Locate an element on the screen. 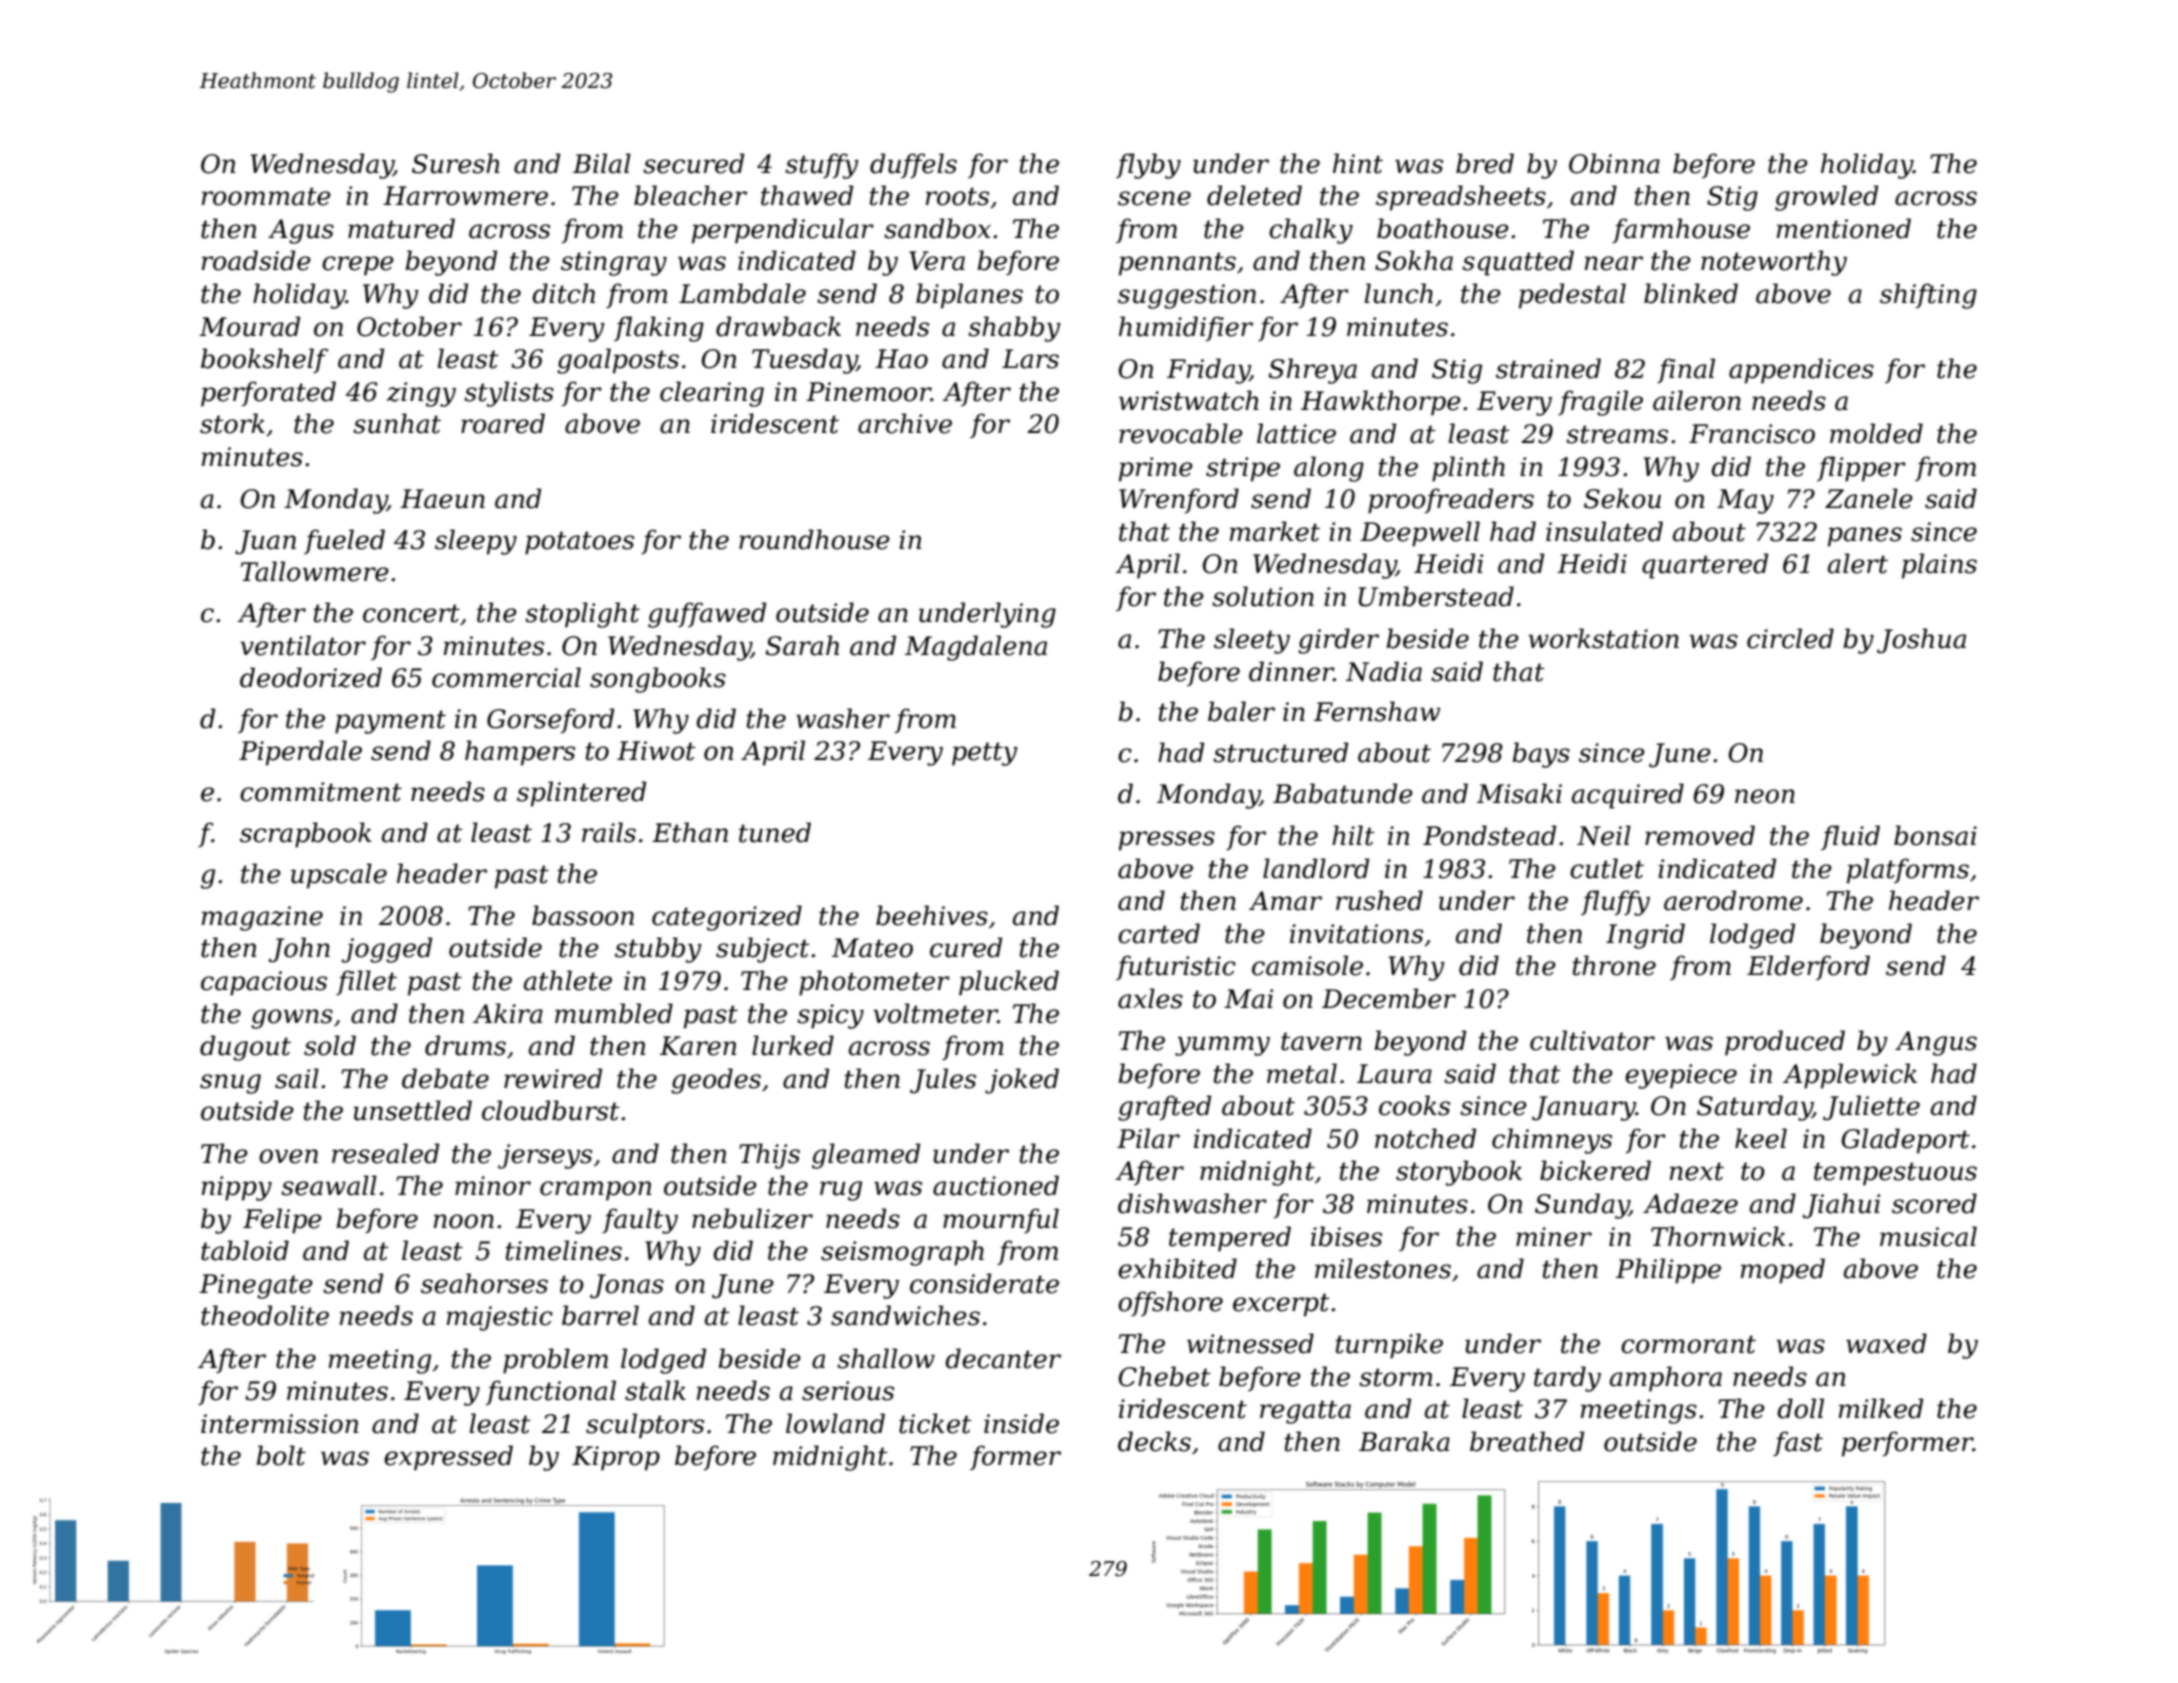 Image resolution: width=2178 pixels, height=1683 pixels. workstation is located at coordinates (1604, 638).
